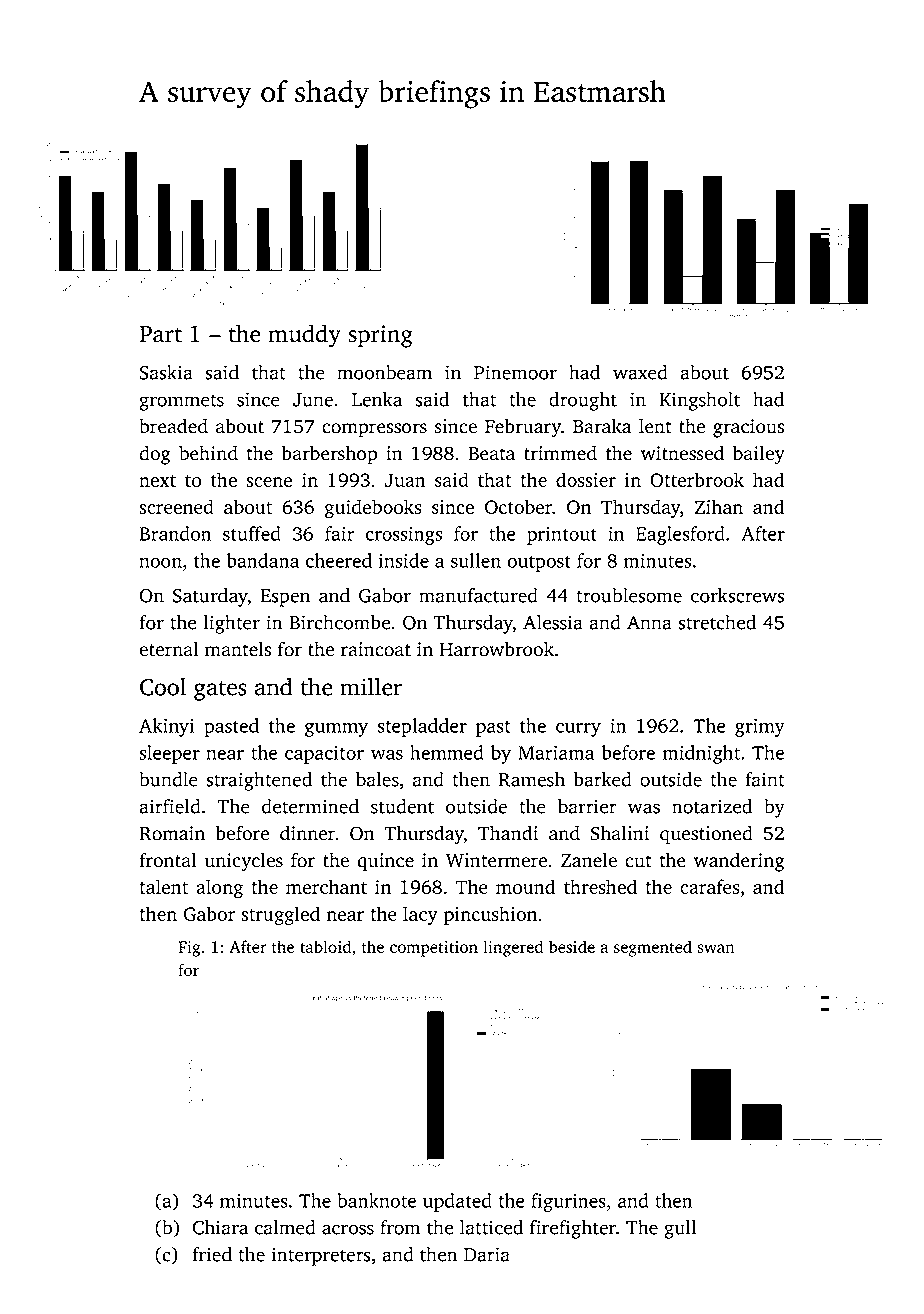 The width and height of the screenshot is (924, 1314). Describe the element at coordinates (166, 372) in the screenshot. I see `Saskia` at that location.
